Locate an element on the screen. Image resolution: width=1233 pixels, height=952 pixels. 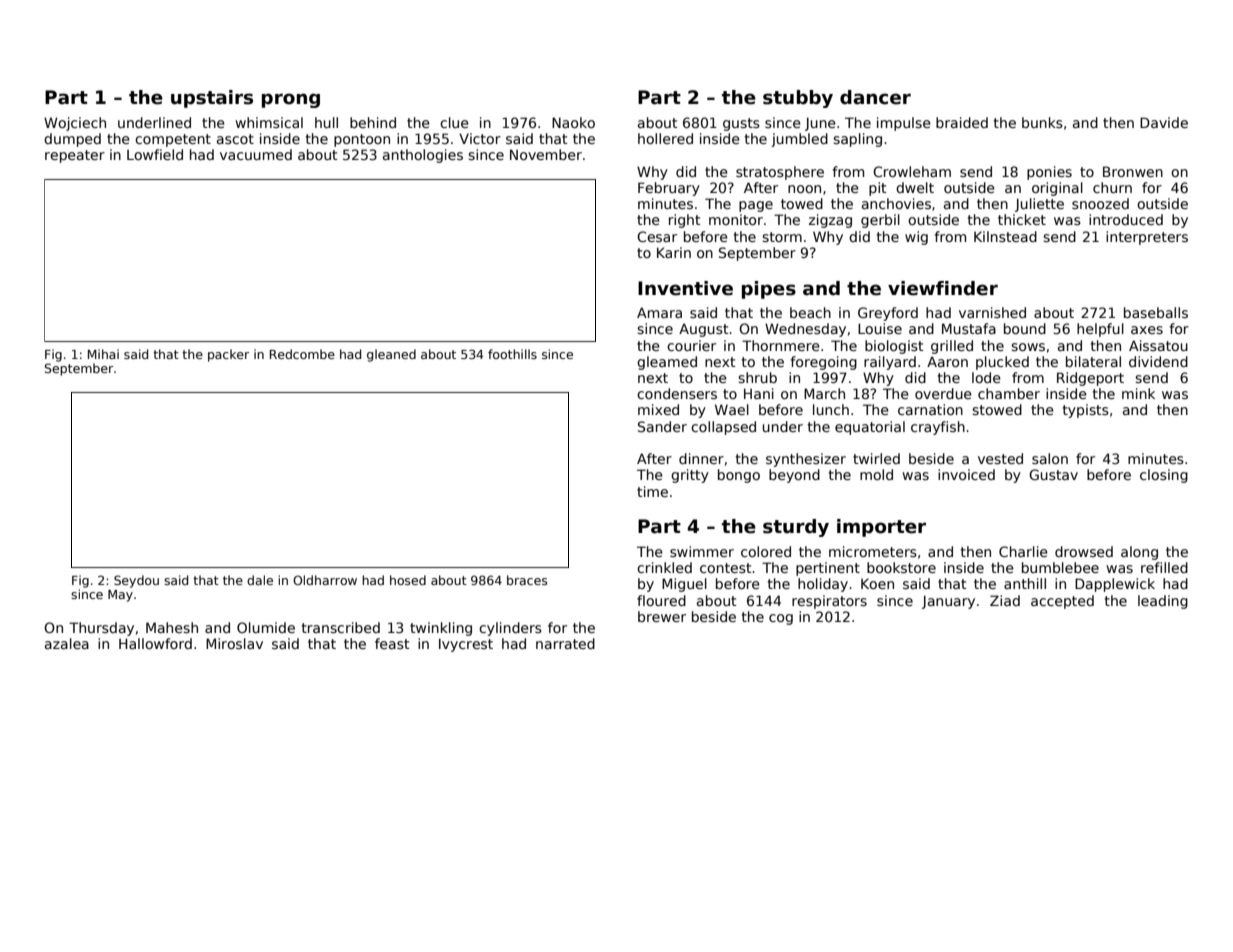
gleamed is located at coordinates (667, 363).
